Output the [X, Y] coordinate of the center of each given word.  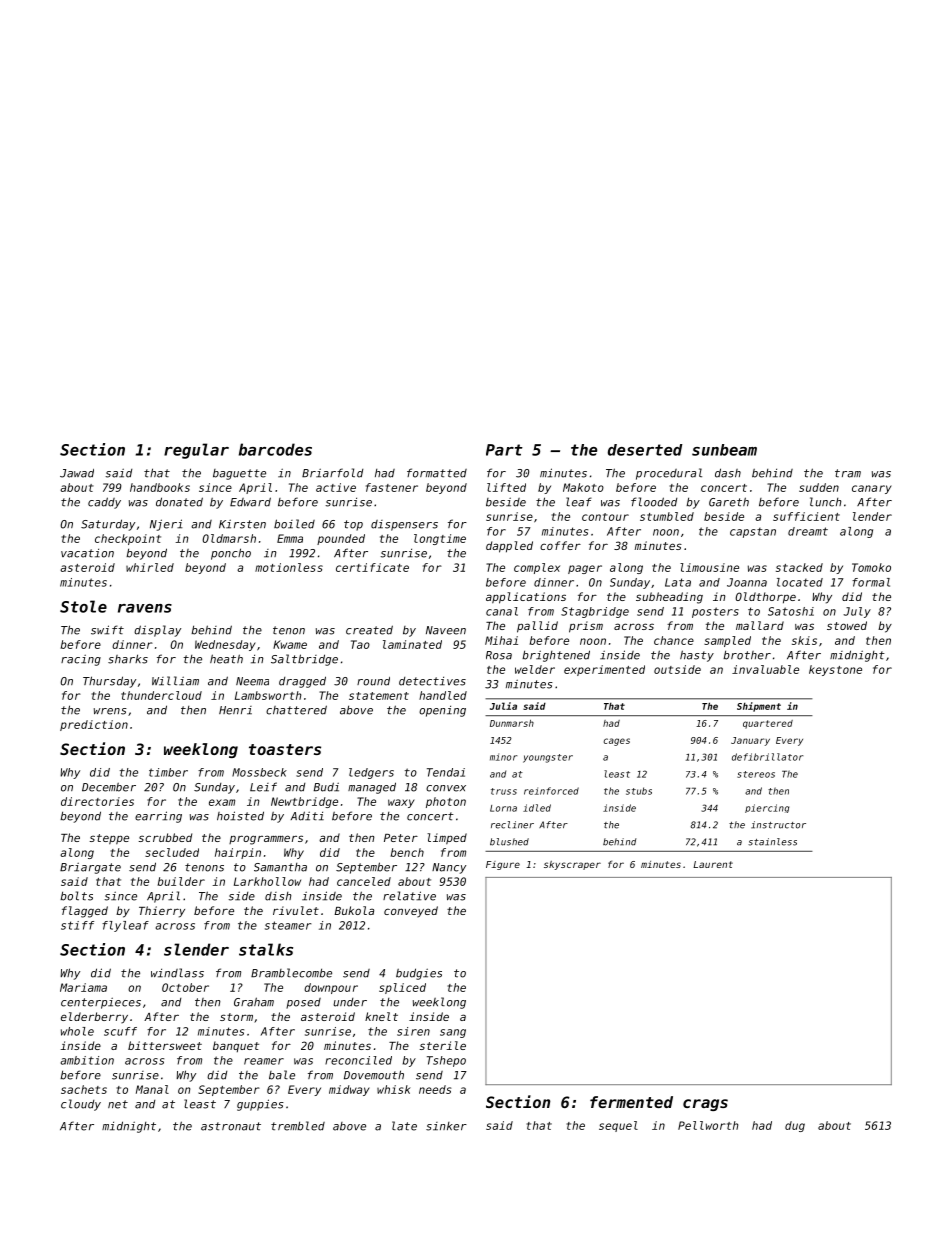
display [157, 631]
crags [705, 1105]
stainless [772, 842]
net [118, 1104]
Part [504, 450]
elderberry [94, 1018]
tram [848, 473]
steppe [109, 839]
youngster [548, 758]
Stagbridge [595, 612]
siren [413, 1031]
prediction [94, 725]
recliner [512, 825]
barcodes [275, 449]
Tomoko [871, 567]
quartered [768, 724]
